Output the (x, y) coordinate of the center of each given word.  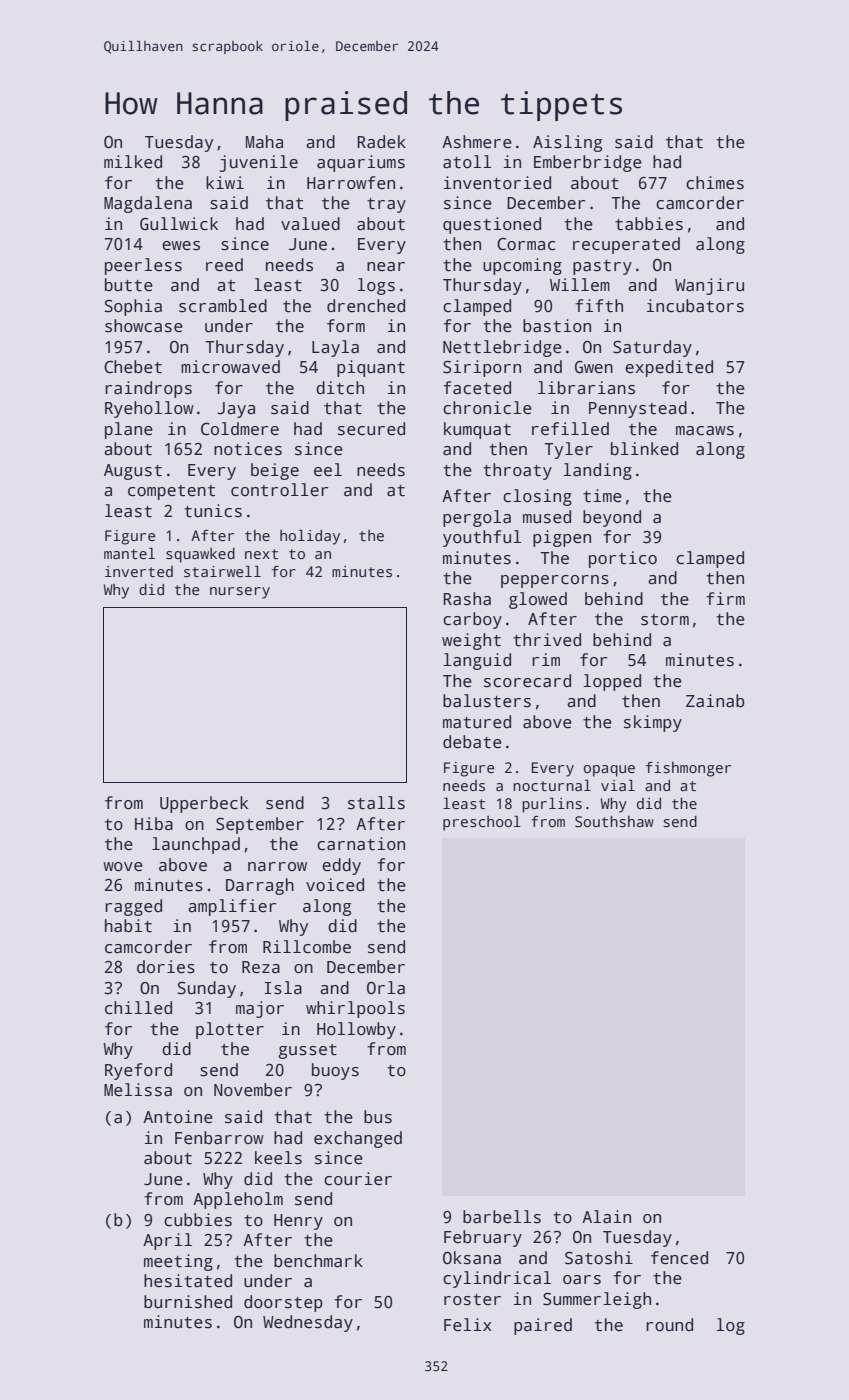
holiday (310, 537)
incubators (695, 306)
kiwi (225, 182)
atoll (467, 162)
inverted (139, 571)
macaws (705, 431)
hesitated (188, 1281)
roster (472, 1300)
